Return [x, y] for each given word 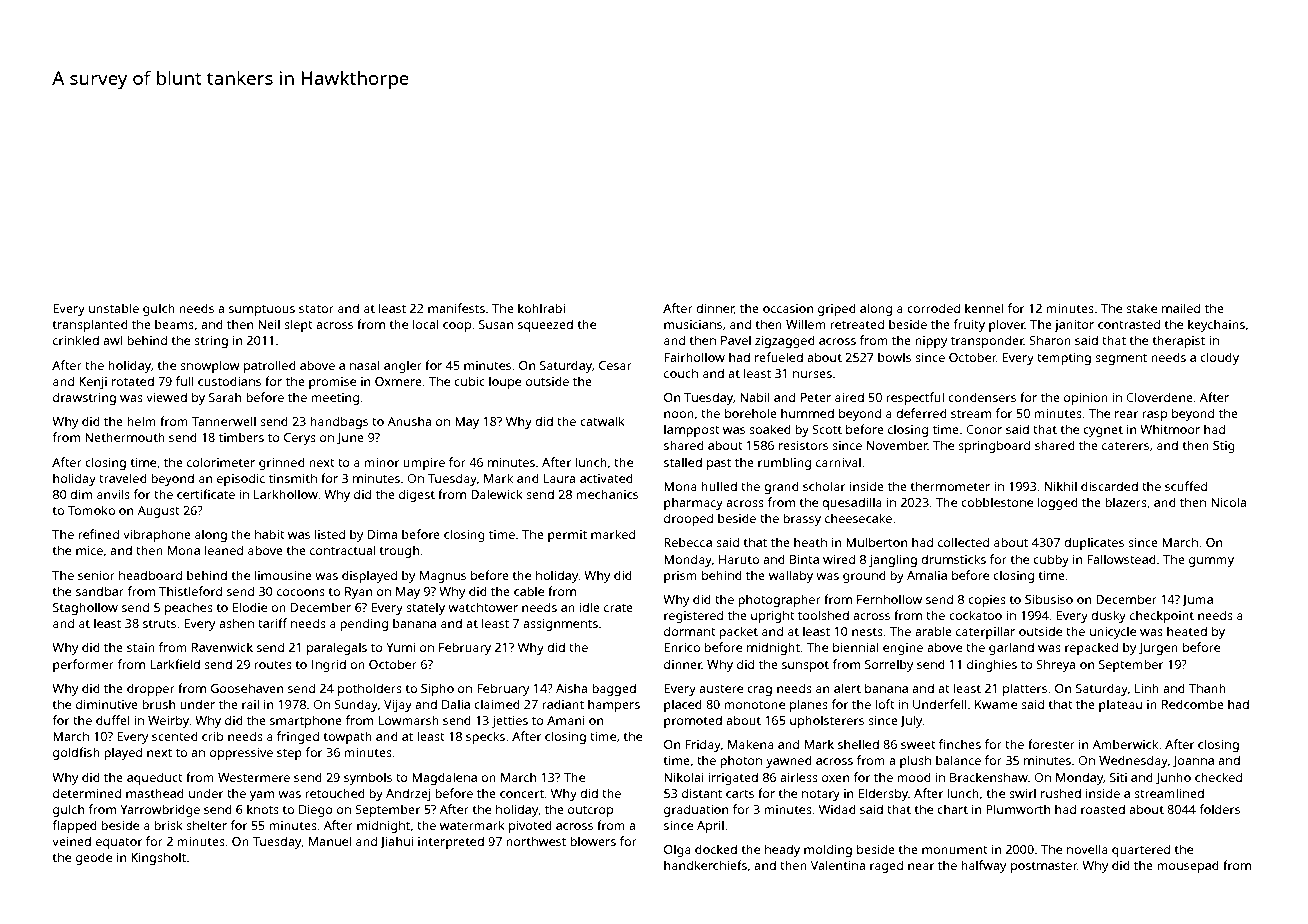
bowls [894, 357]
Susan [496, 324]
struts [159, 624]
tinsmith [293, 478]
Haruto [739, 559]
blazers [1126, 502]
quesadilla [852, 503]
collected [963, 542]
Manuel [330, 841]
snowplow [210, 366]
